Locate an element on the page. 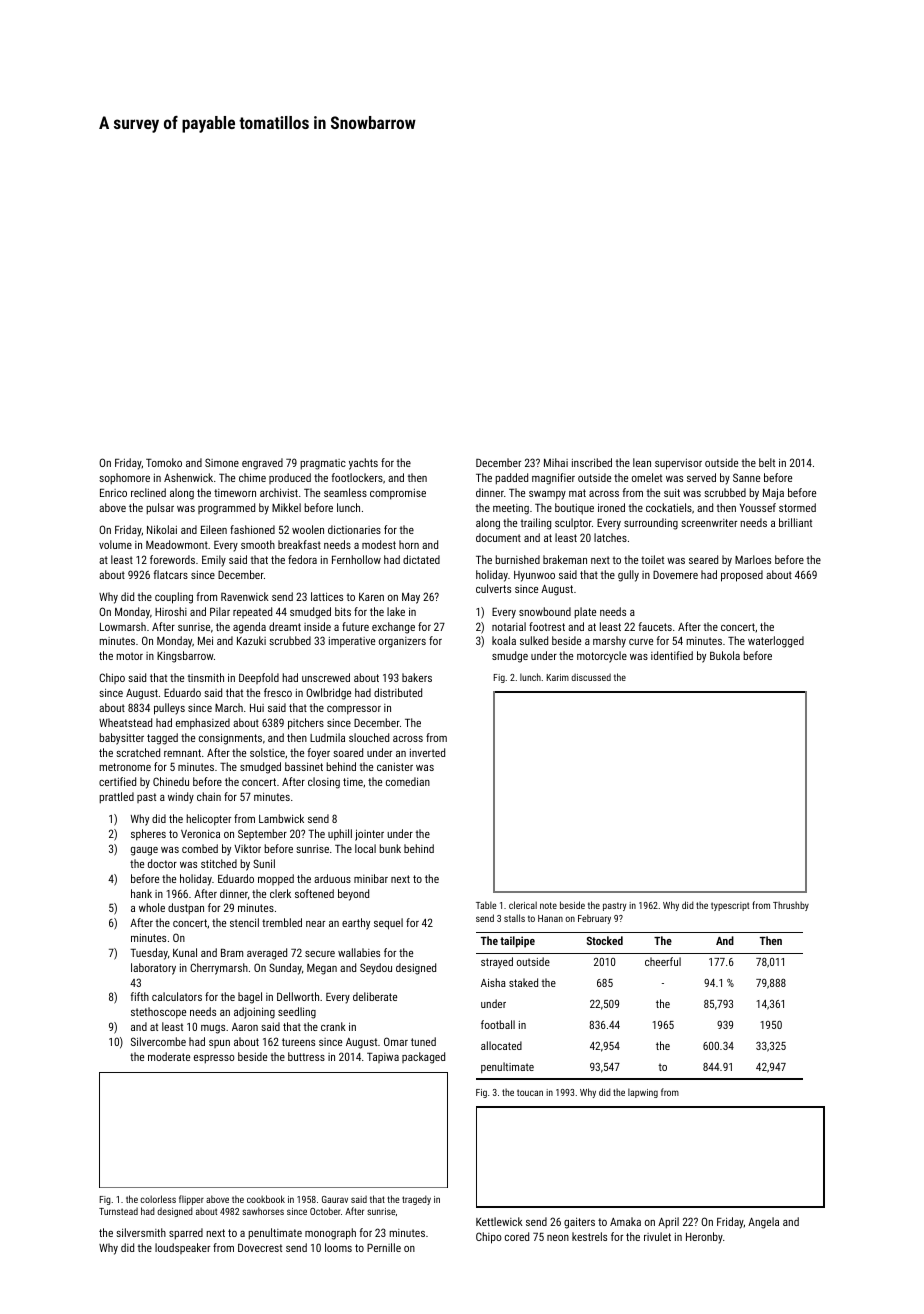  loudspeaker is located at coordinates (182, 1248).
